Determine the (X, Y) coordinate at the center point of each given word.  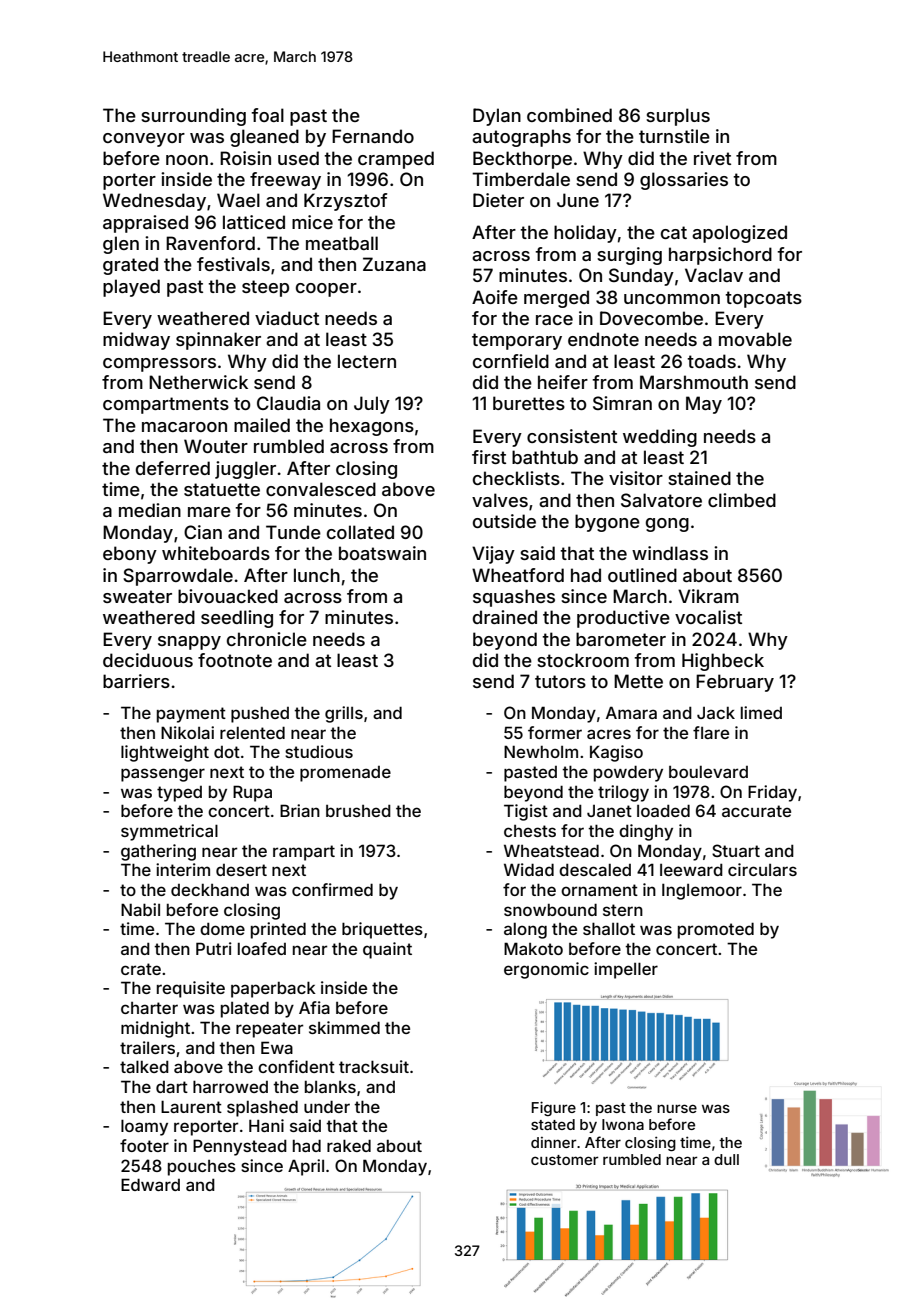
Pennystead (240, 1147)
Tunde (293, 532)
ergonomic (546, 970)
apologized (739, 234)
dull (726, 1159)
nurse (677, 1108)
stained (699, 478)
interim (183, 869)
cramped (396, 160)
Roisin (245, 158)
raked (349, 1145)
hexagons (372, 427)
